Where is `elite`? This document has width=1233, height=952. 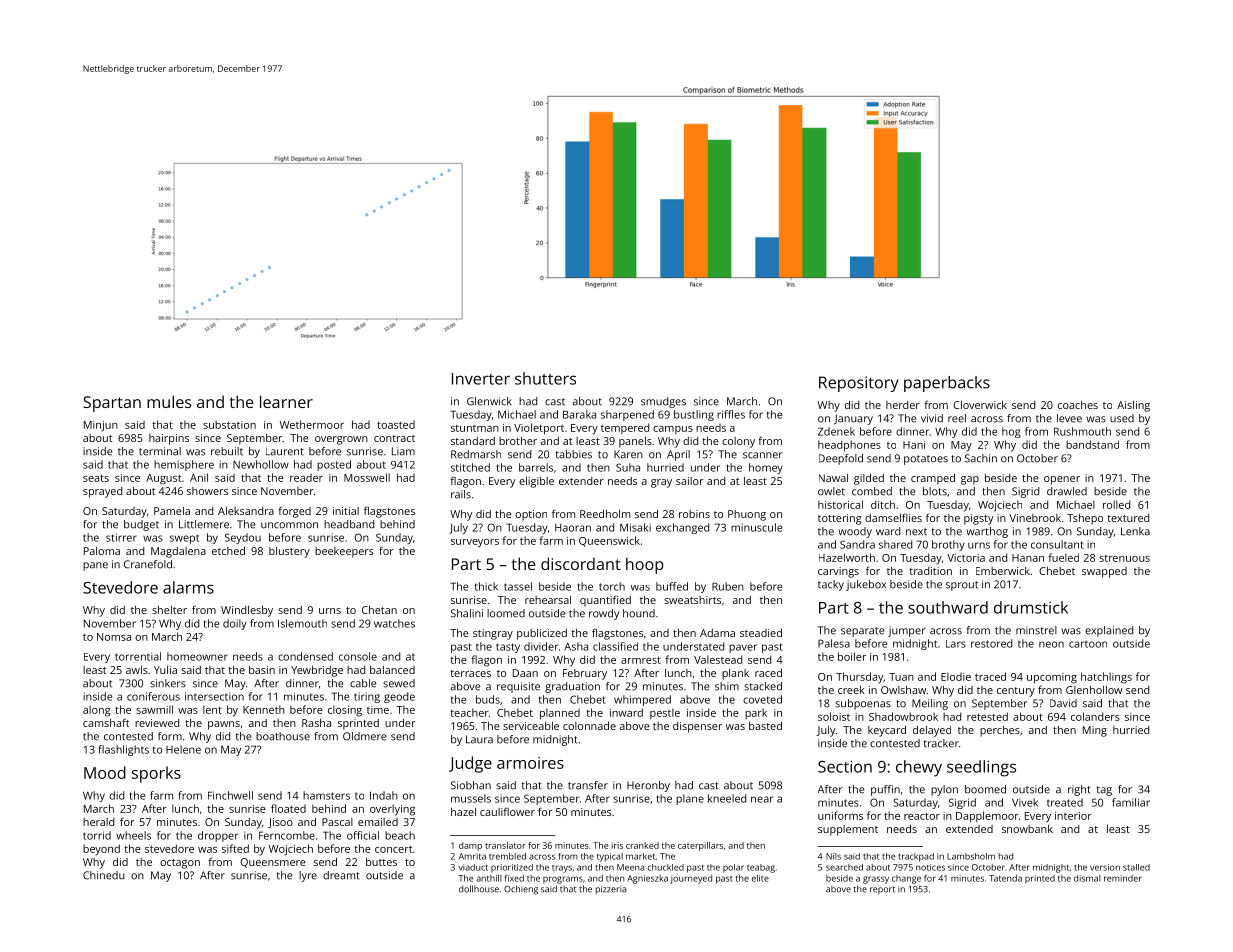
elite is located at coordinates (760, 878).
